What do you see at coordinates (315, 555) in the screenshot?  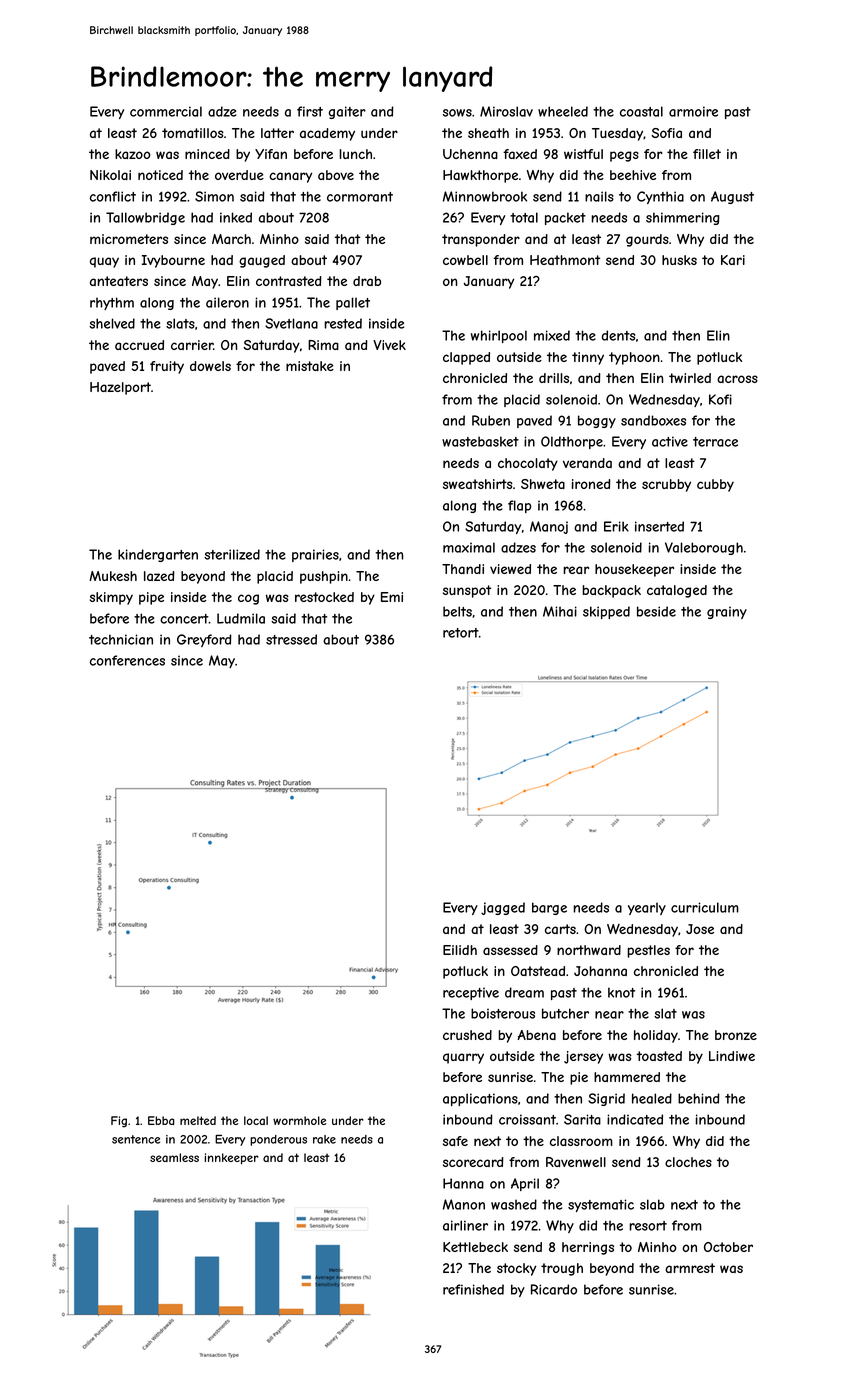 I see `prairies` at bounding box center [315, 555].
